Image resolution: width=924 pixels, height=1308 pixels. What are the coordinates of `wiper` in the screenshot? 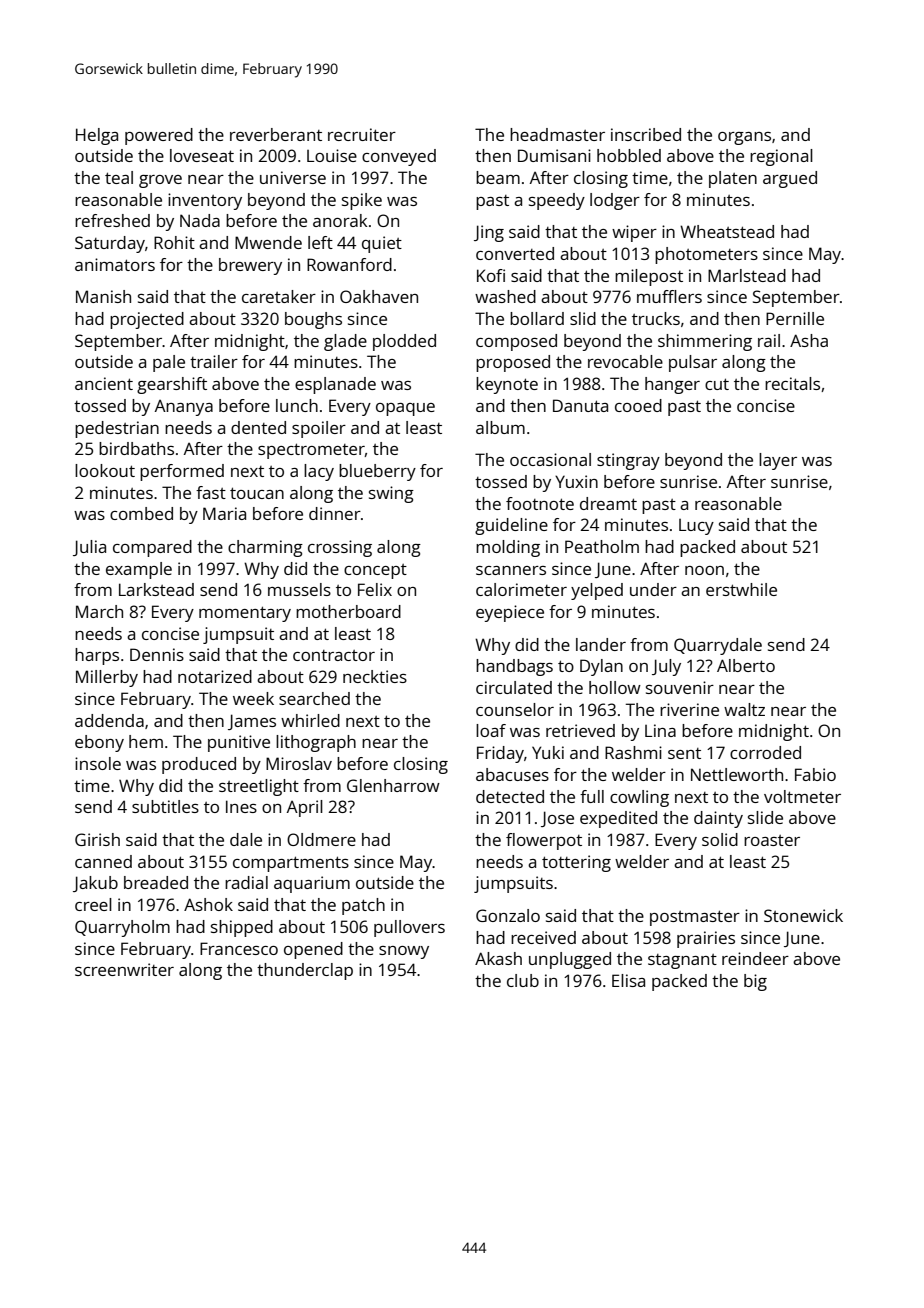 It's located at (634, 233).
